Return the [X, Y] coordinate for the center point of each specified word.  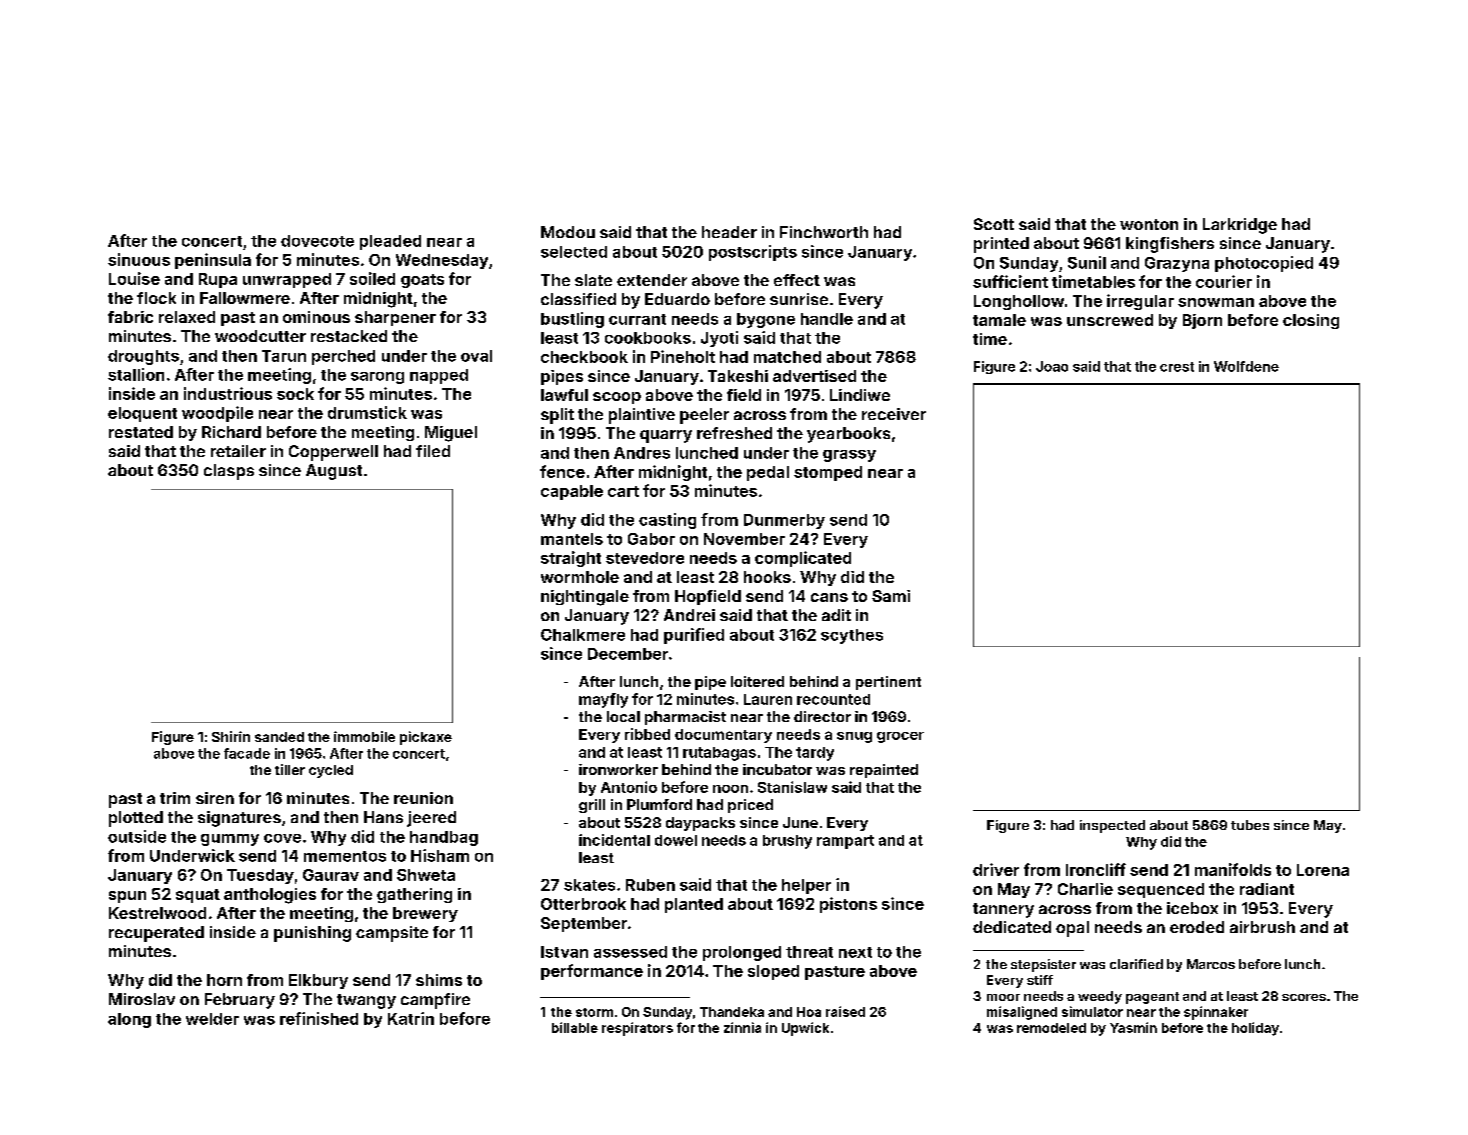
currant [637, 319]
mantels [572, 539]
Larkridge [1240, 226]
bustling [572, 320]
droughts [143, 357]
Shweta [426, 875]
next [855, 952]
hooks [767, 577]
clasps [229, 472]
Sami [891, 596]
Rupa [218, 280]
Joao [1052, 366]
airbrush [1262, 927]
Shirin [231, 736]
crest [1177, 367]
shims [439, 980]
